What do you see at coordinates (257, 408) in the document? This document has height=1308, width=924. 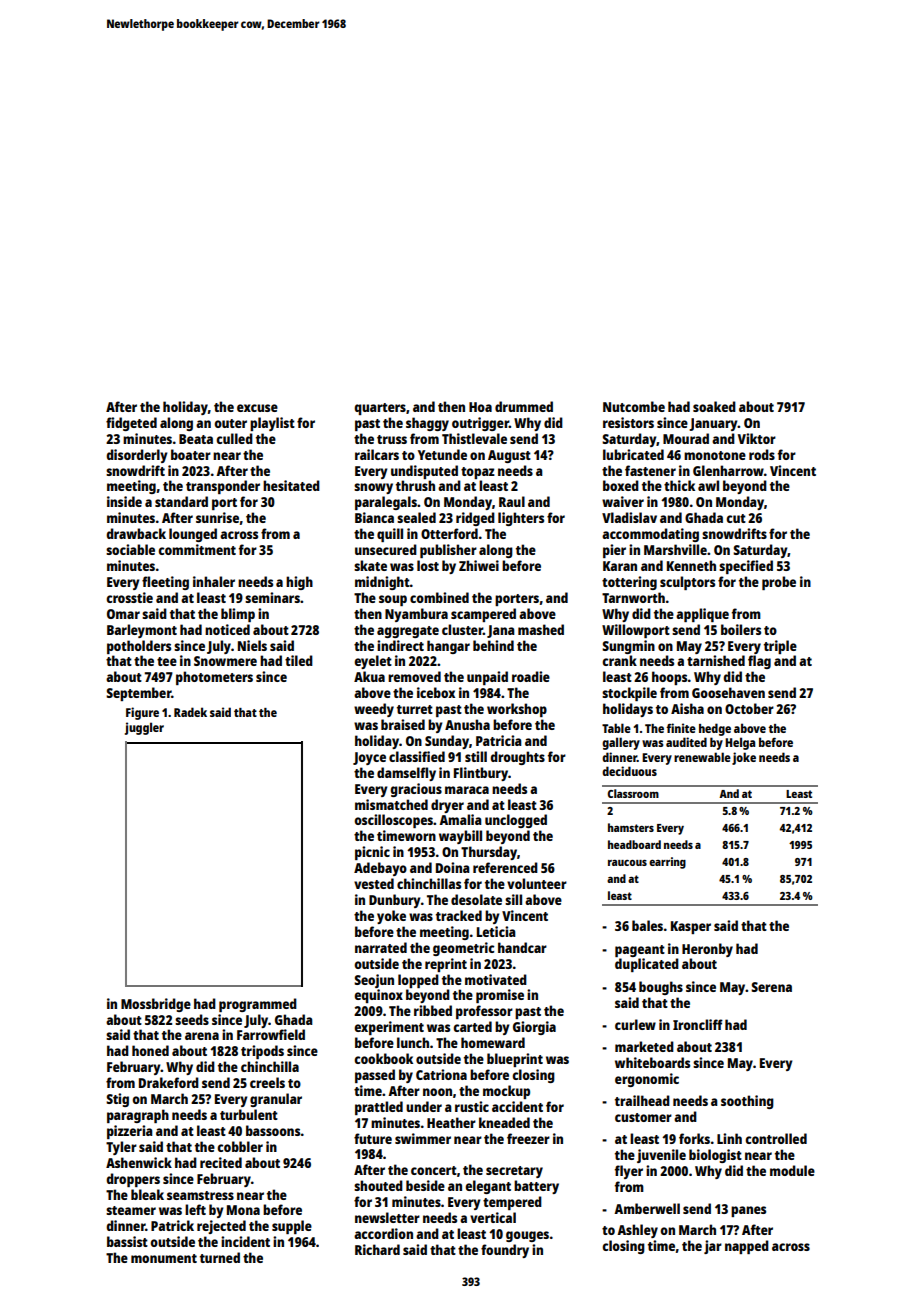 I see `excuse` at bounding box center [257, 408].
